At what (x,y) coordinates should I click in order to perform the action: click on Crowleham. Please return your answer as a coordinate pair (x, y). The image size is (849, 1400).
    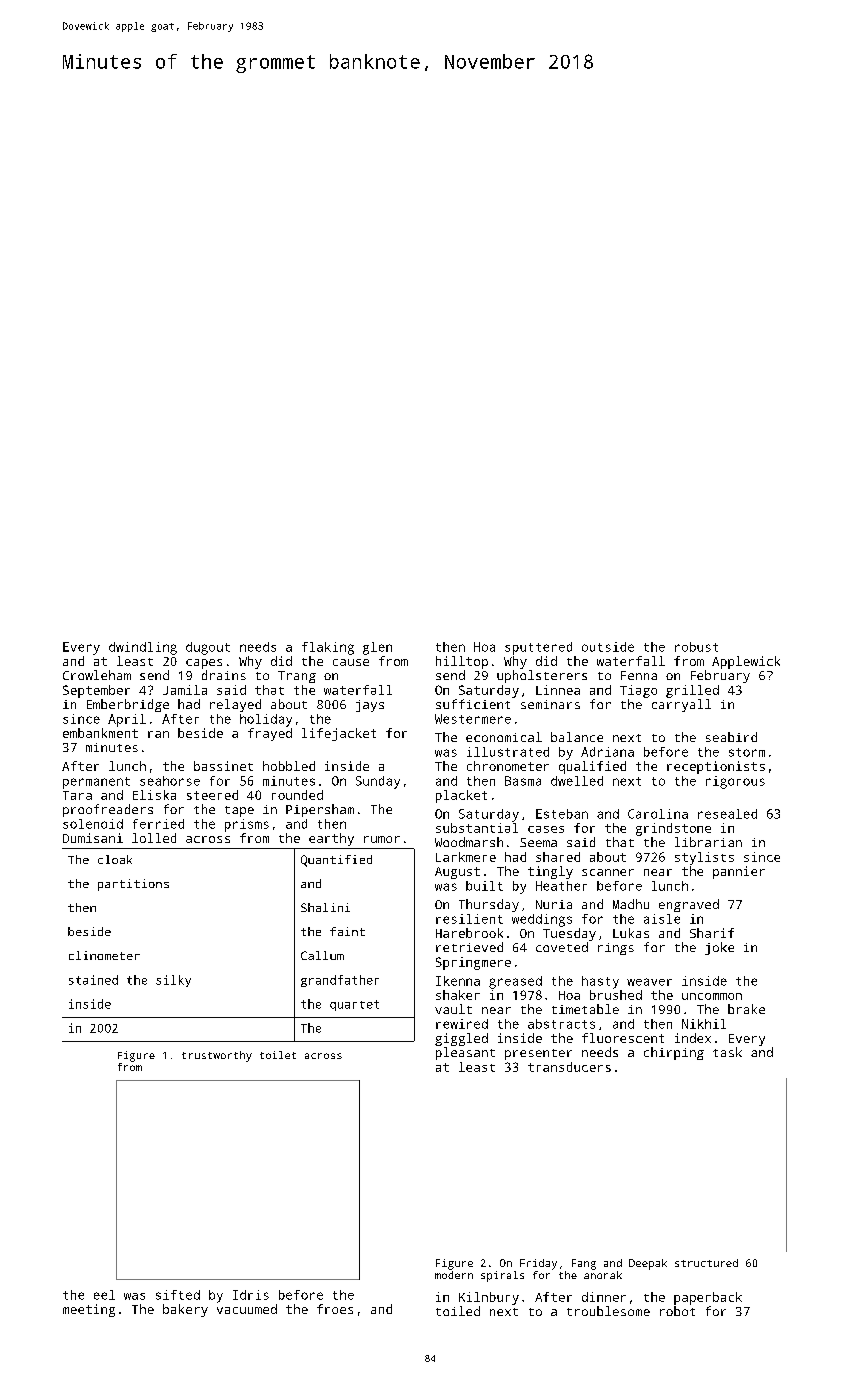
    Looking at the image, I should click on (97, 675).
